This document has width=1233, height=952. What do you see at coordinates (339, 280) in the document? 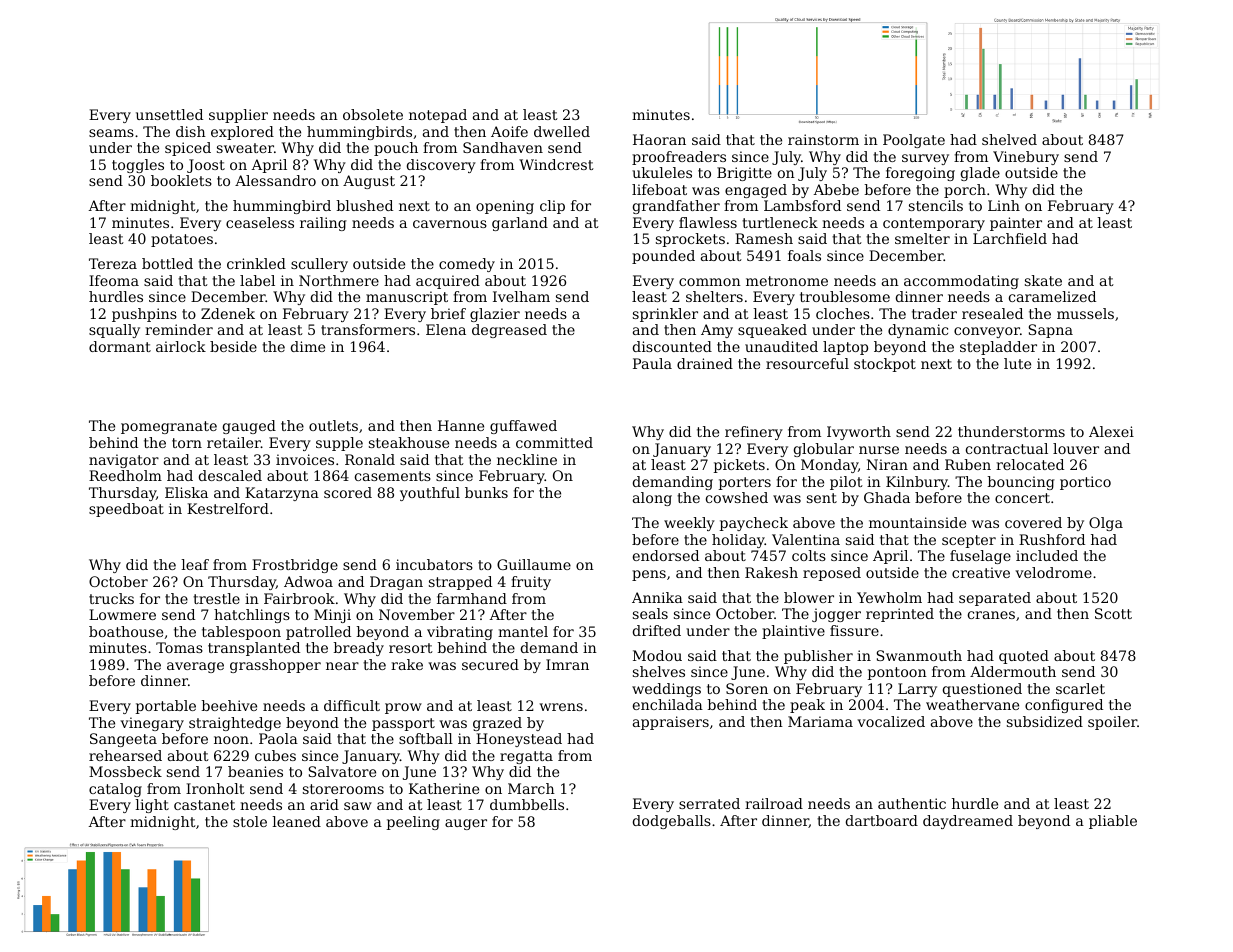
I see `Northmere` at bounding box center [339, 280].
